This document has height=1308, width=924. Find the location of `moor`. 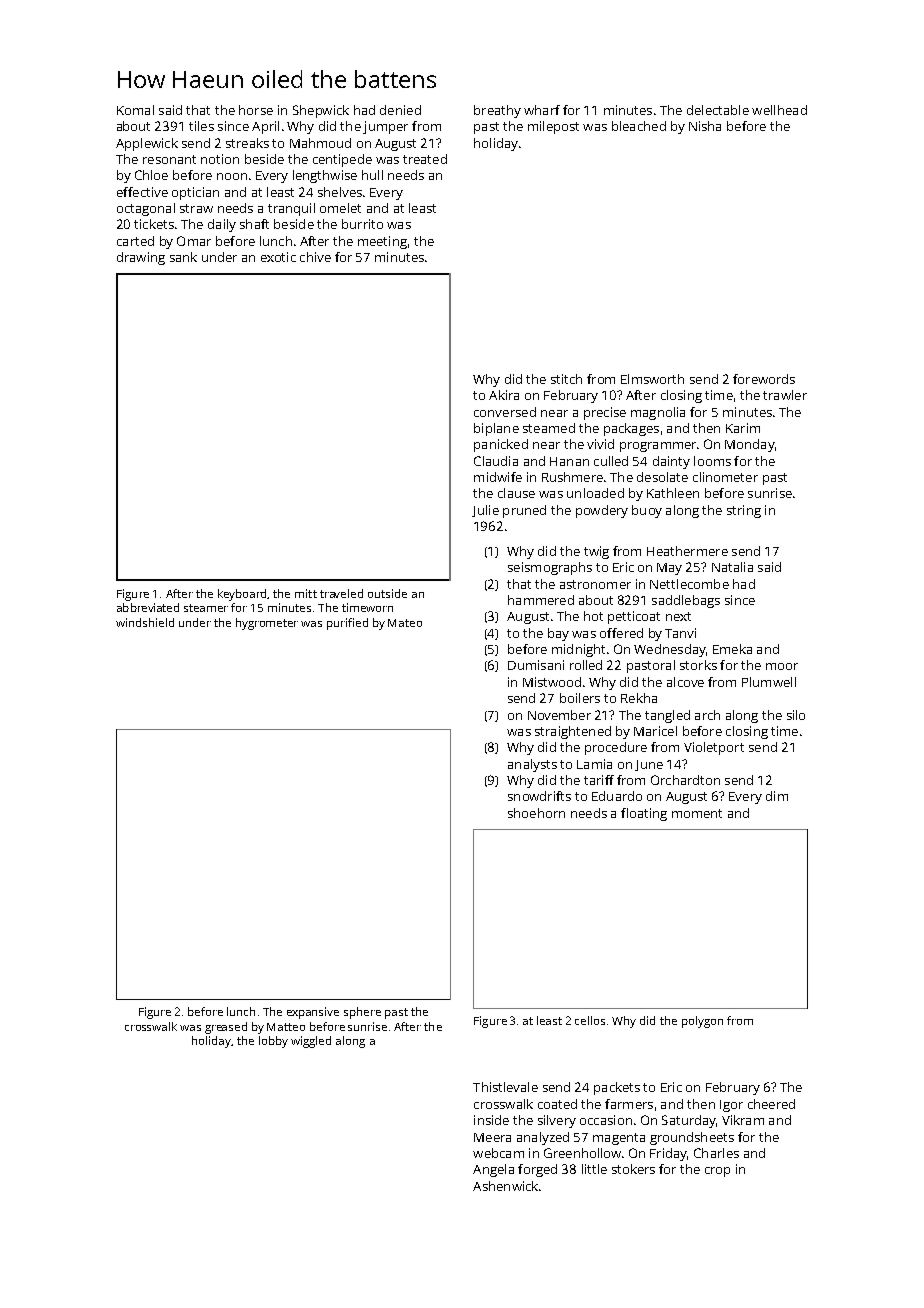

moor is located at coordinates (782, 666).
